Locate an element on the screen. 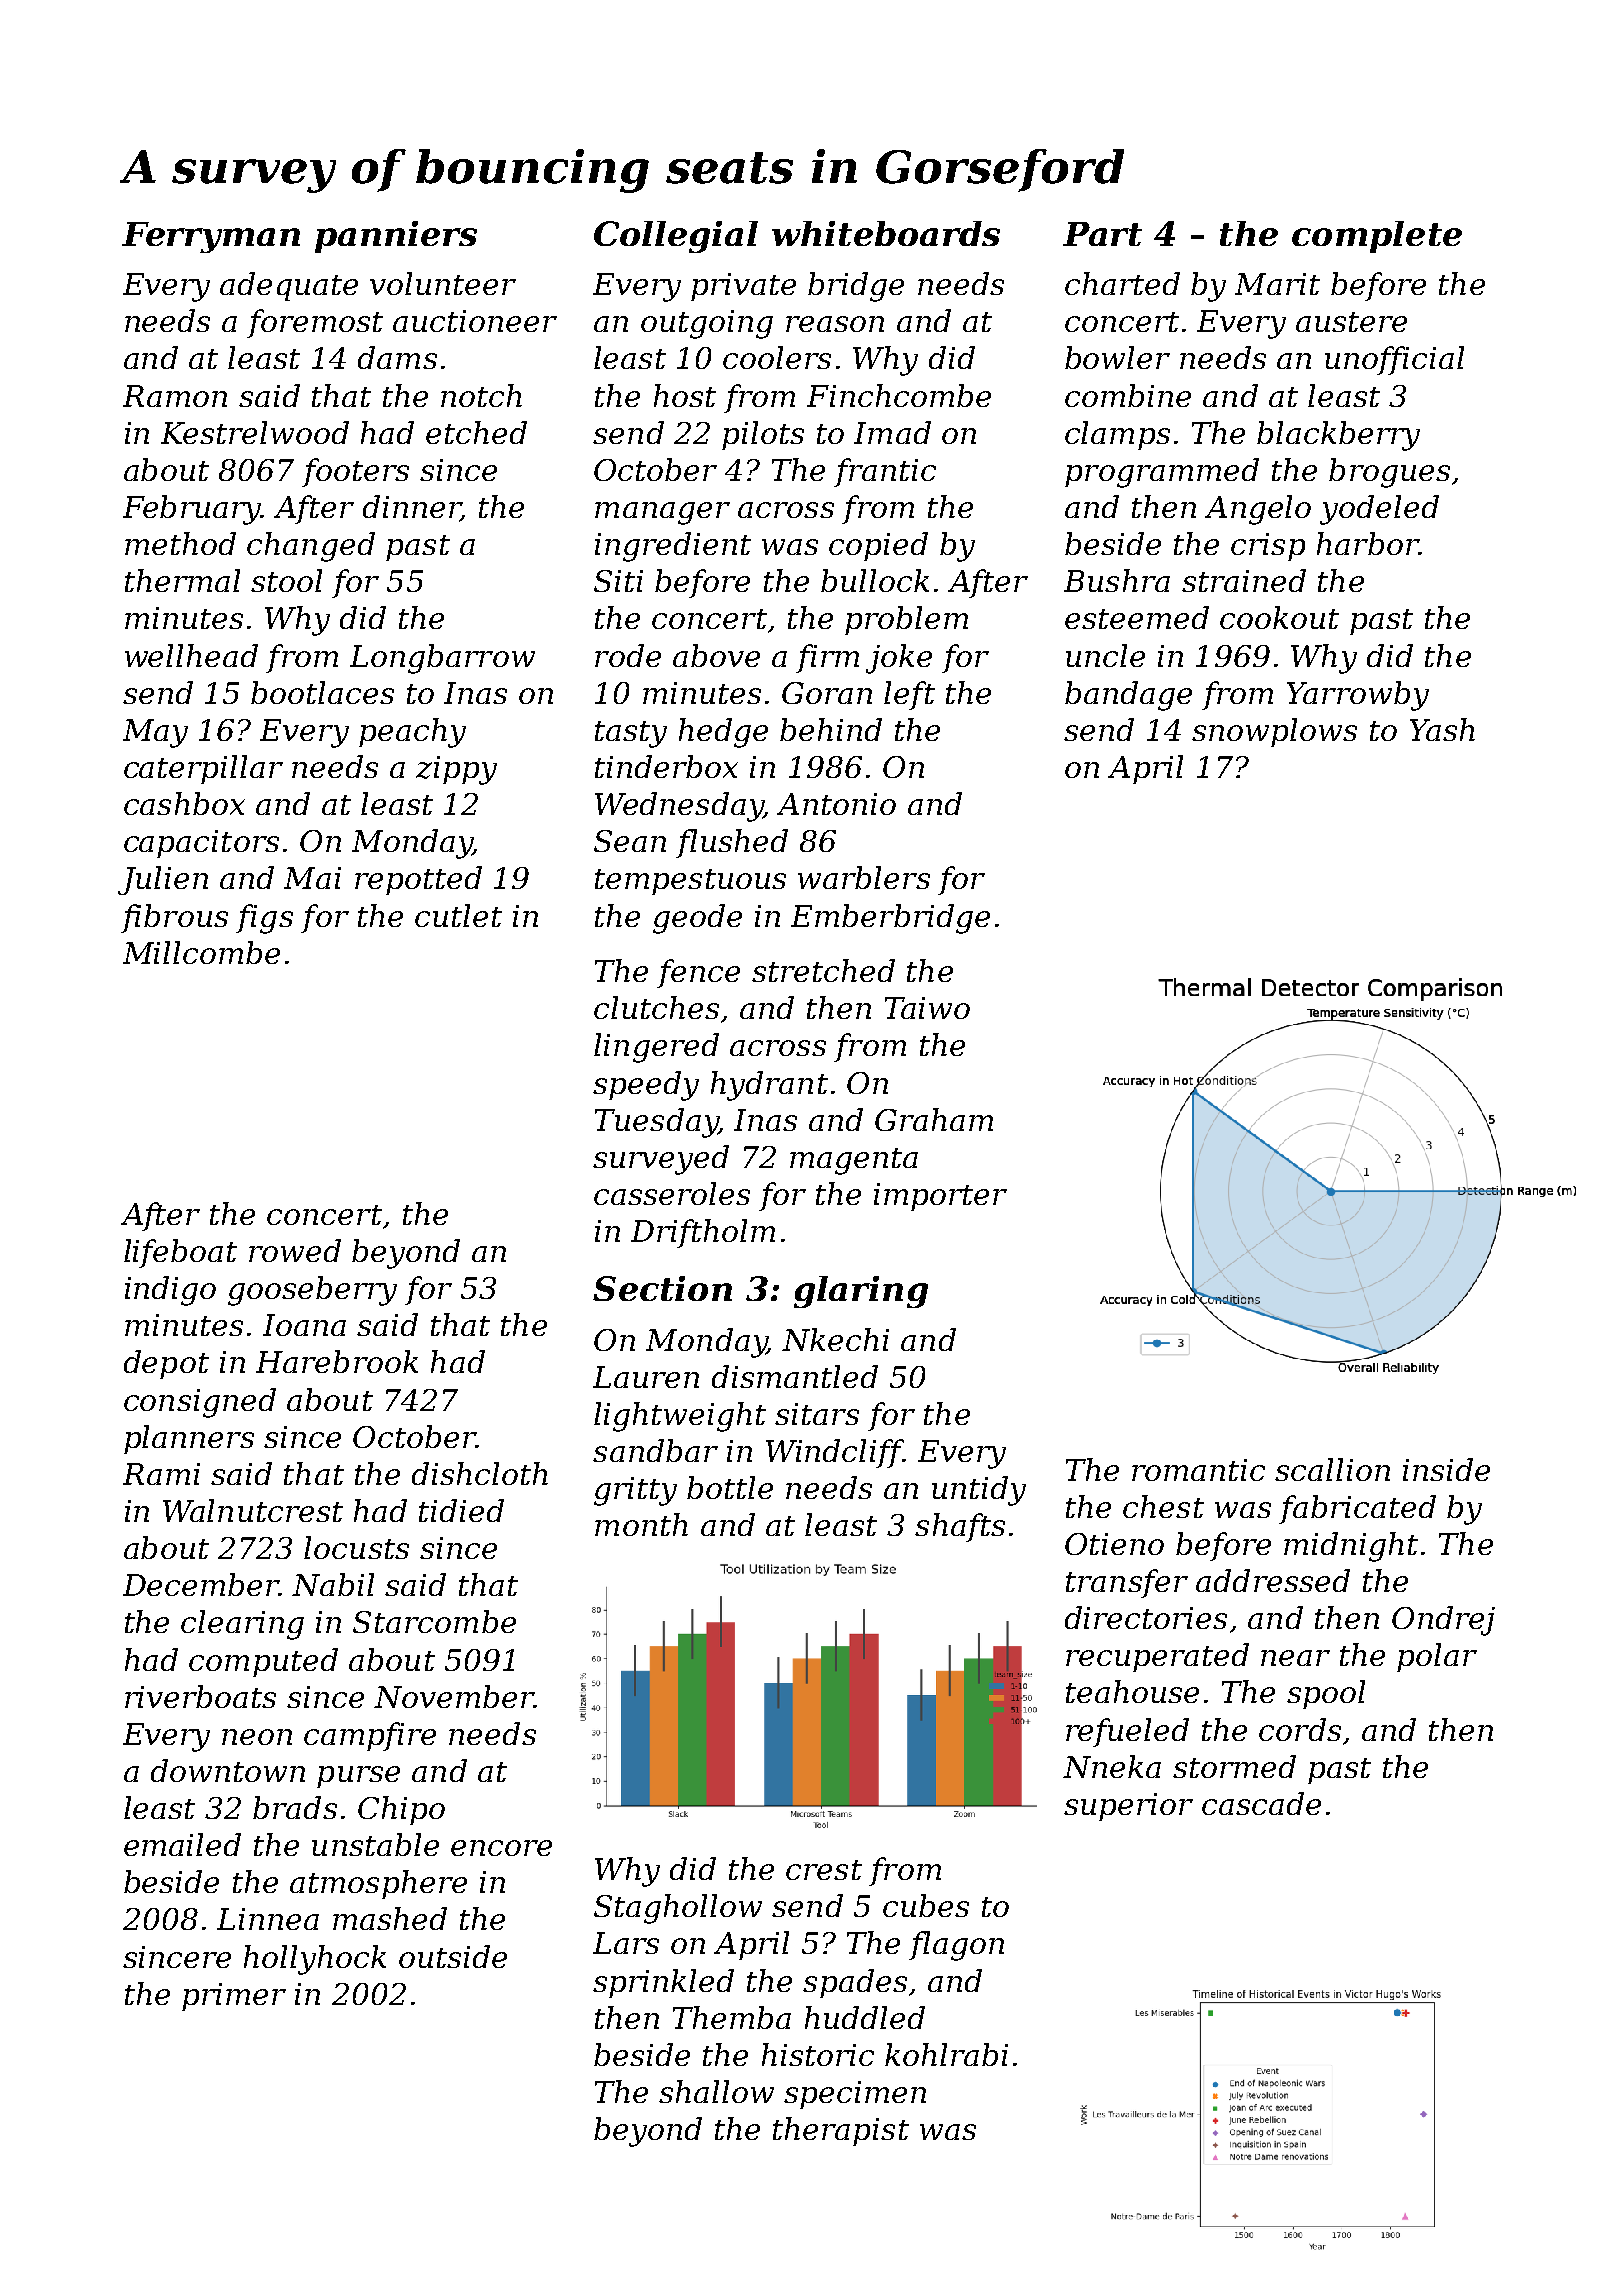  specimen is located at coordinates (855, 2095).
